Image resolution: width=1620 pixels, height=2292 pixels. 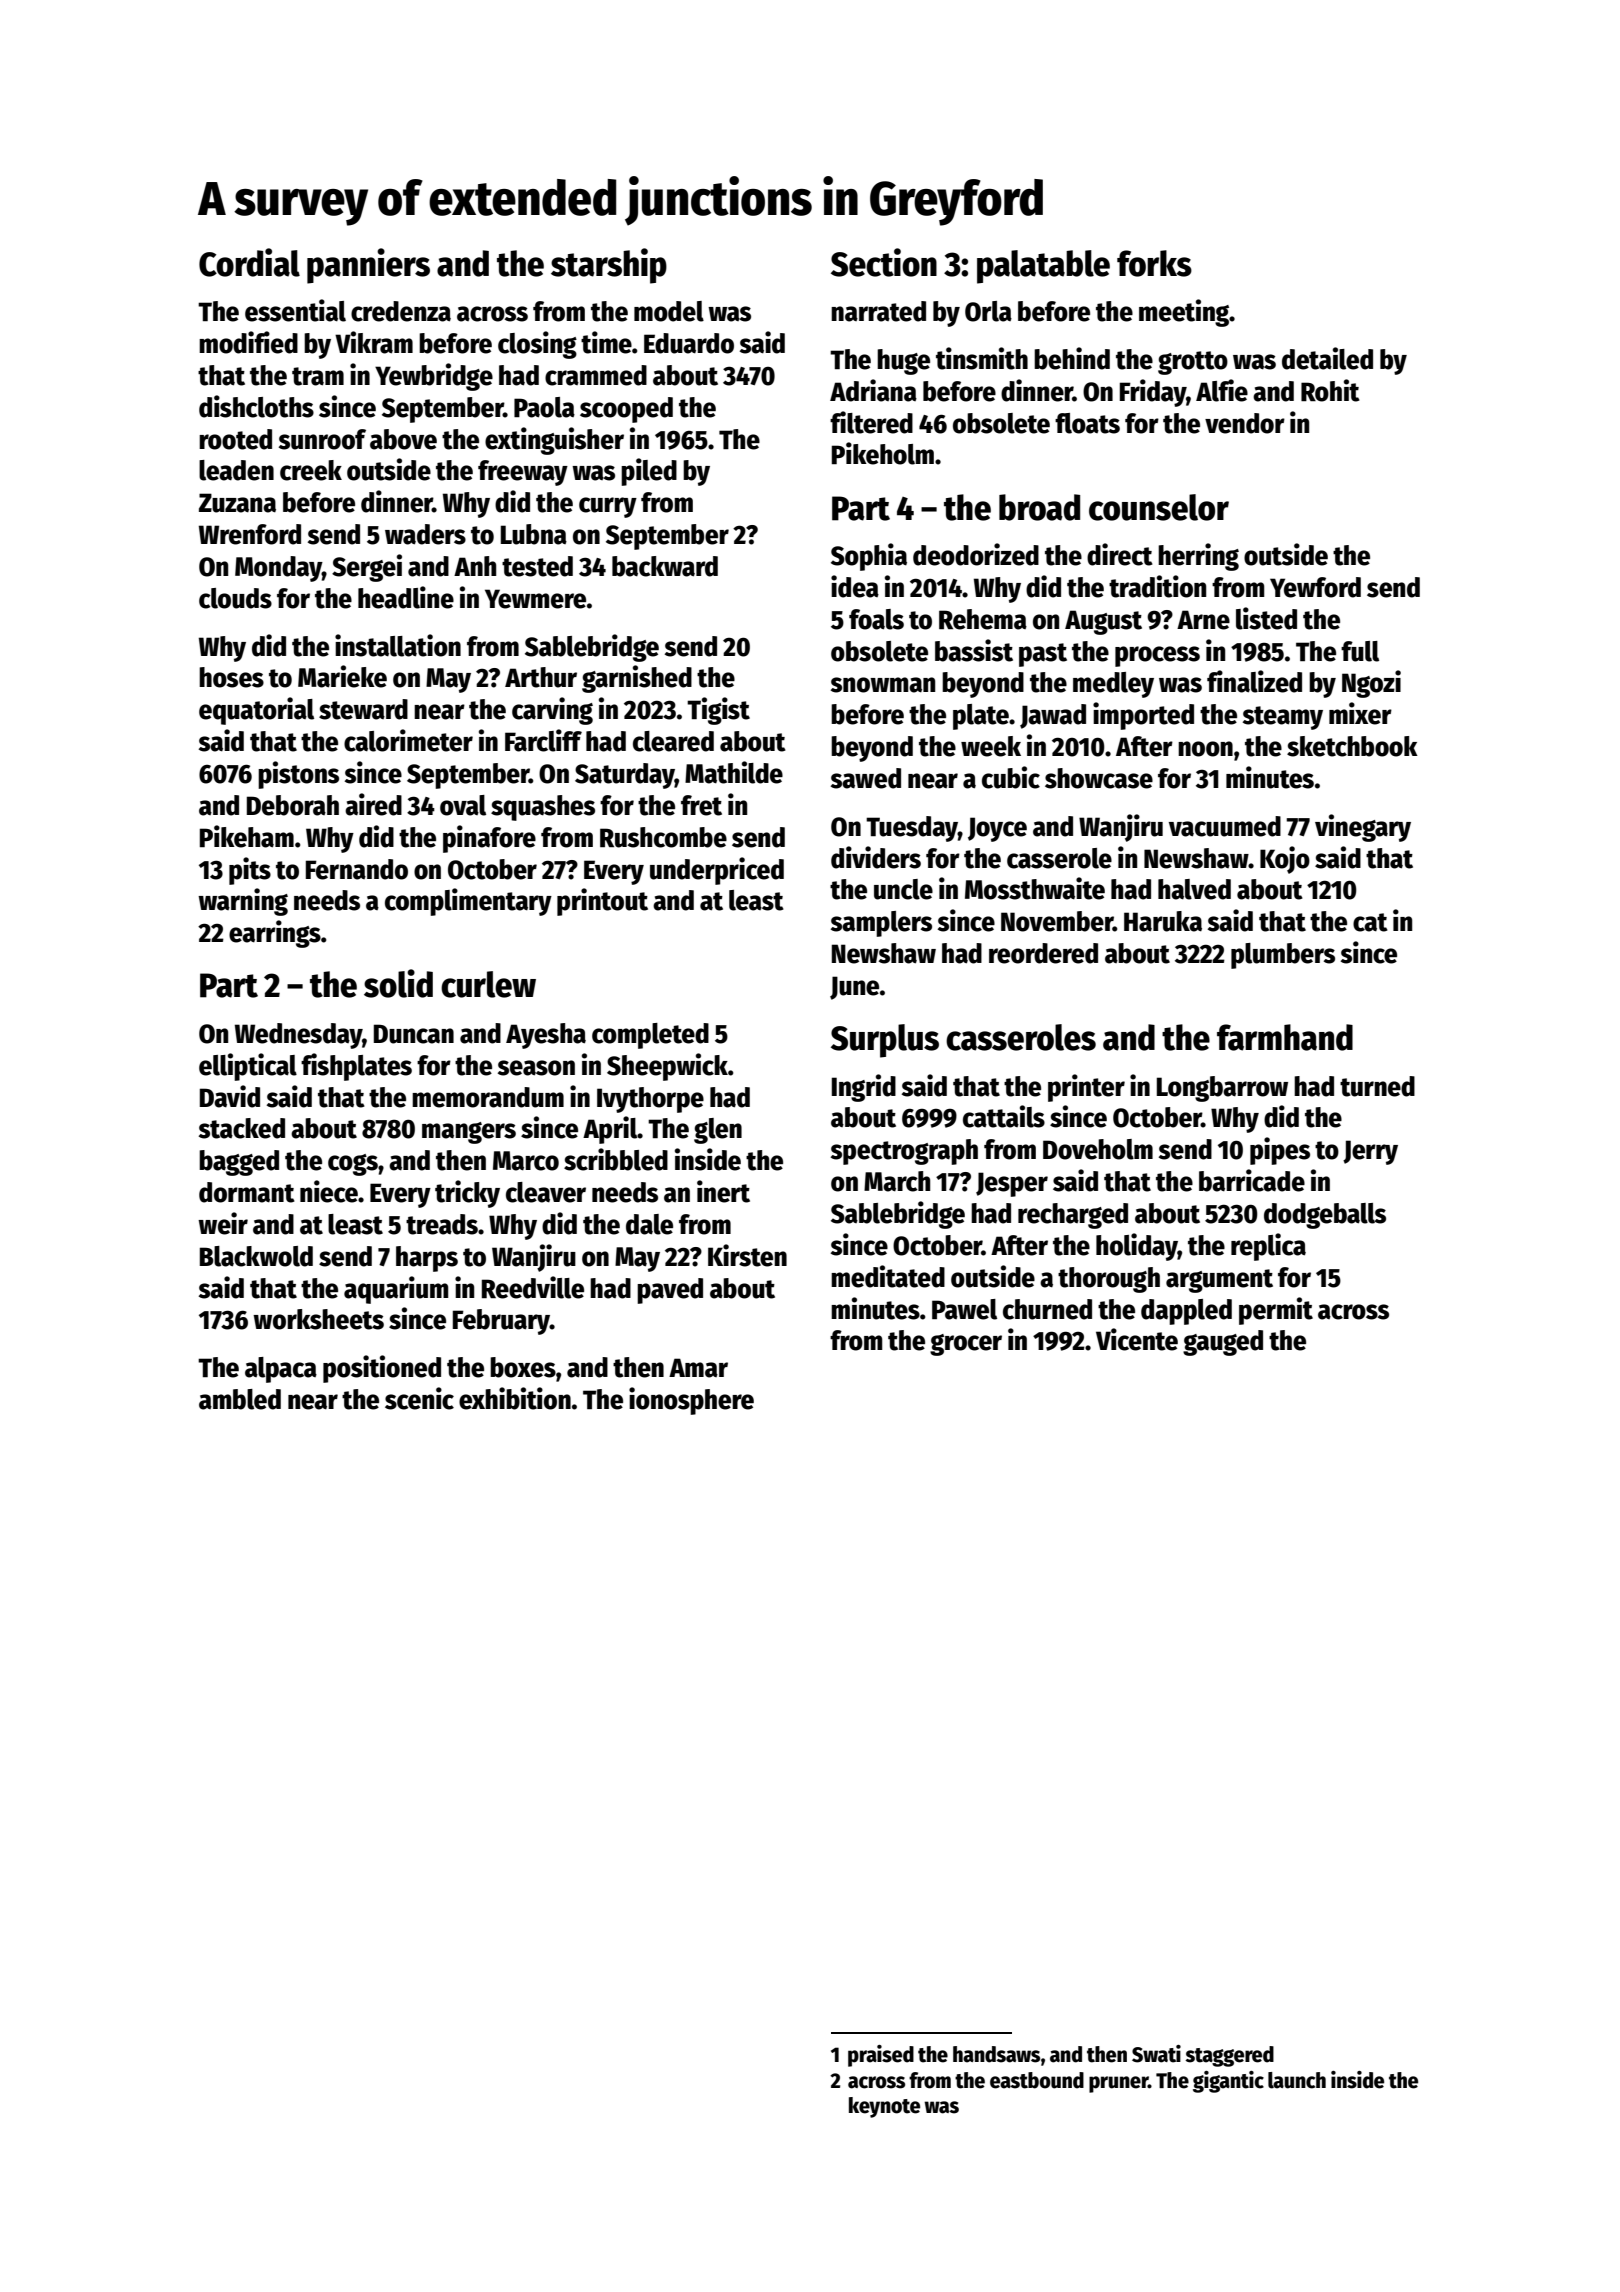 I want to click on completed, so click(x=650, y=1036).
